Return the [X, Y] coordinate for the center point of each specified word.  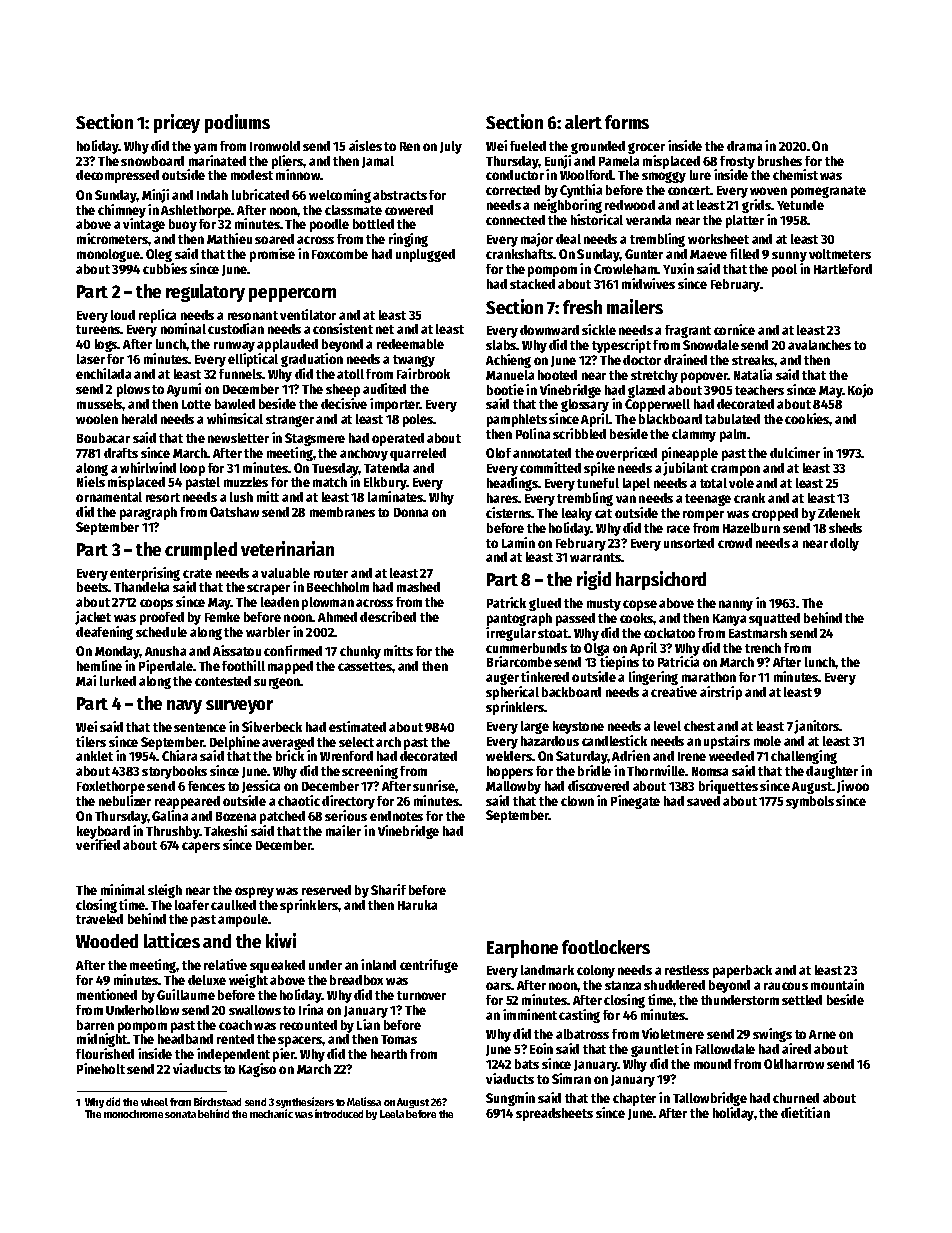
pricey [177, 123]
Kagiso [257, 1070]
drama [744, 146]
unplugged [425, 255]
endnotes [396, 816]
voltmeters [840, 254]
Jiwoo [853, 786]
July [451, 147]
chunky [360, 652]
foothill [243, 665]
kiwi [281, 940]
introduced [339, 1113]
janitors [817, 727]
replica [157, 316]
